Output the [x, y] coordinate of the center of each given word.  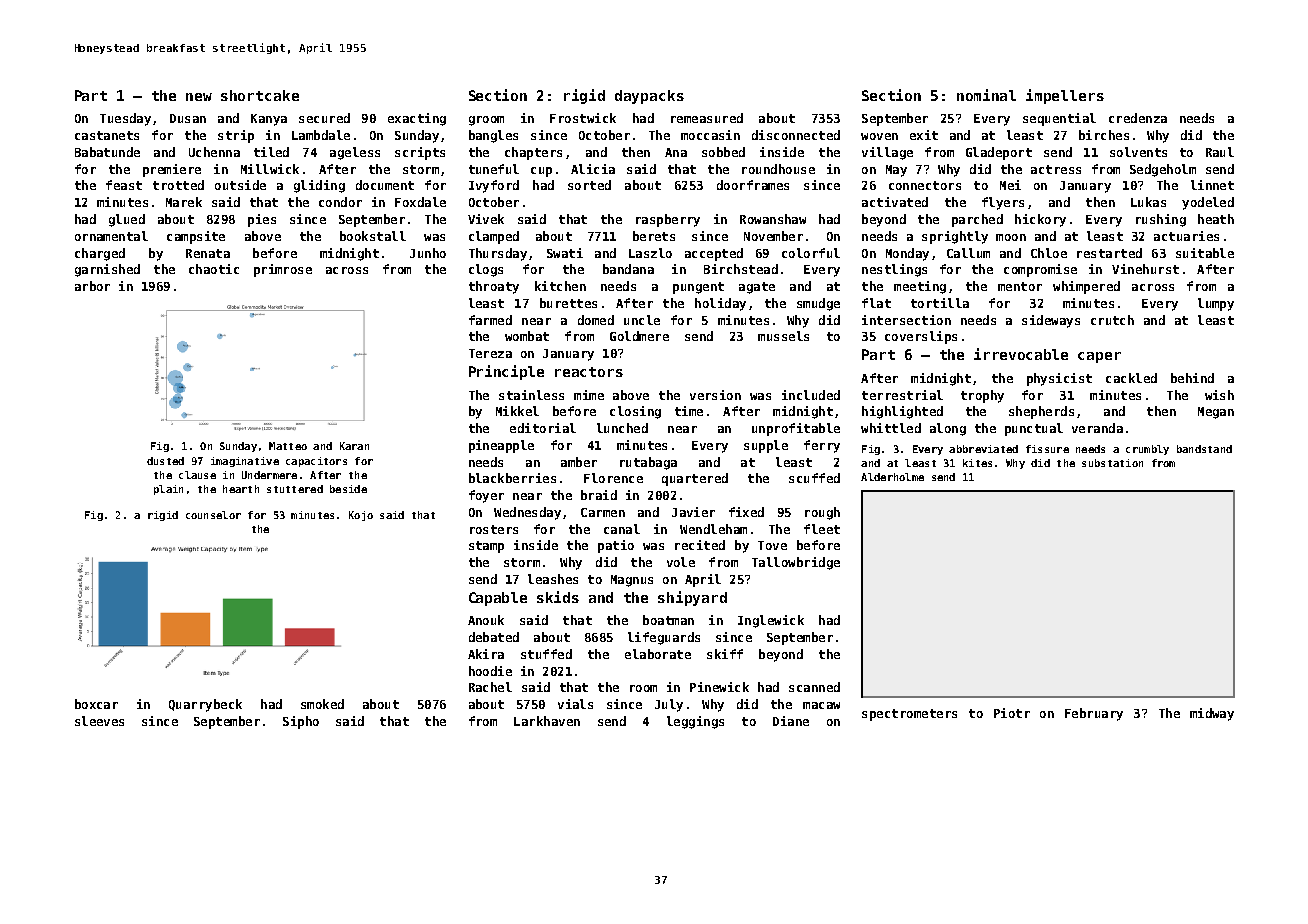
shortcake [260, 95]
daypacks [649, 97]
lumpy [1216, 304]
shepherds [1041, 412]
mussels [783, 336]
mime [589, 395]
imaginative [245, 462]
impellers [1065, 96]
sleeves [99, 721]
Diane [791, 721]
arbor [92, 286]
